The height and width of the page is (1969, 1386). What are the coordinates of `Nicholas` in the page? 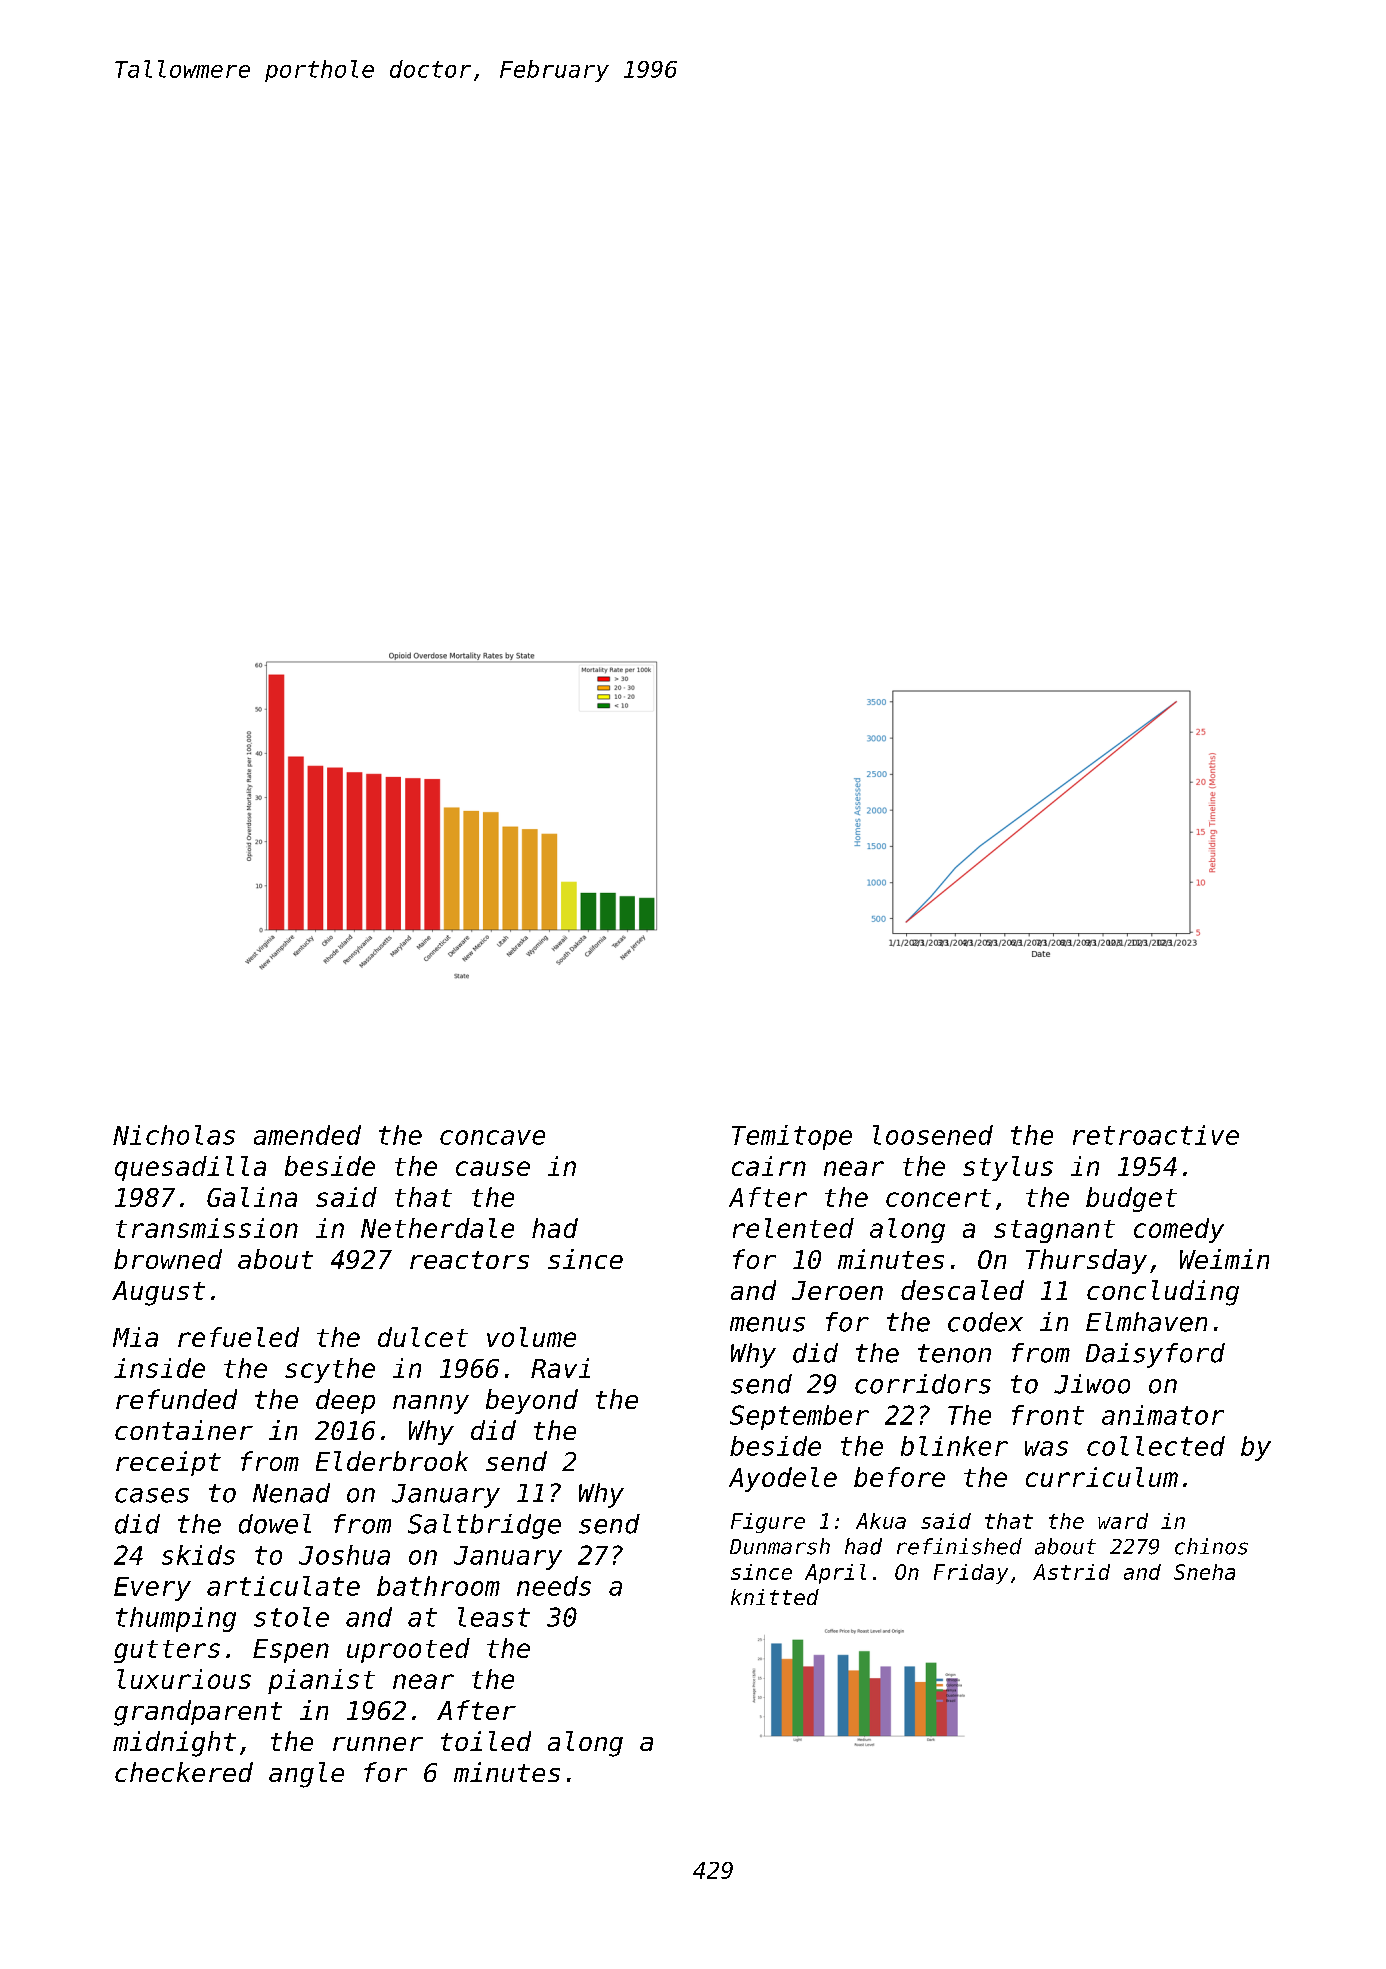 It's located at (174, 1135).
